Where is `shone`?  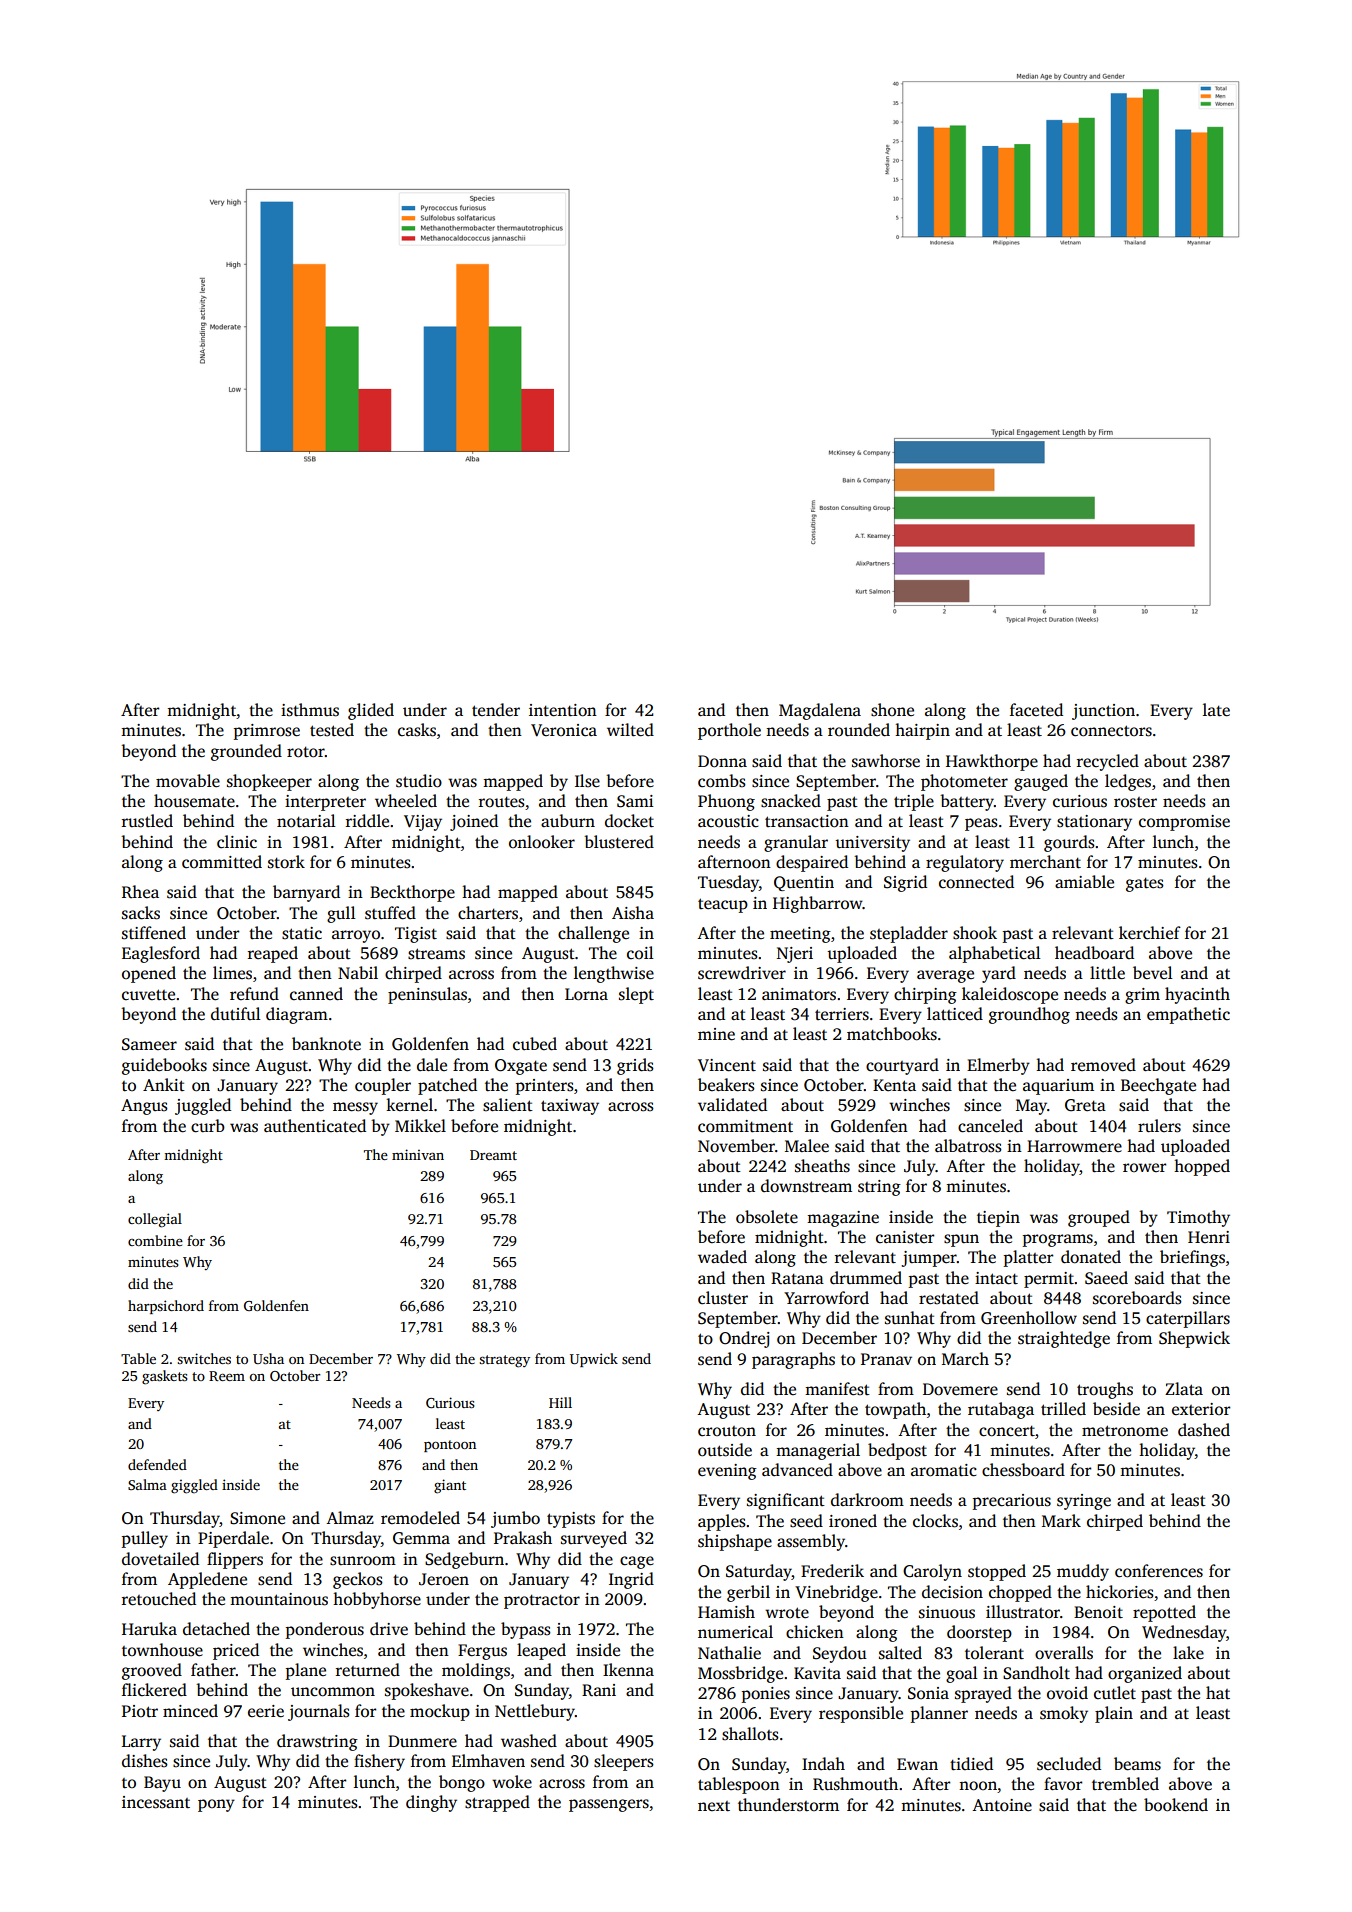 shone is located at coordinates (892, 710).
